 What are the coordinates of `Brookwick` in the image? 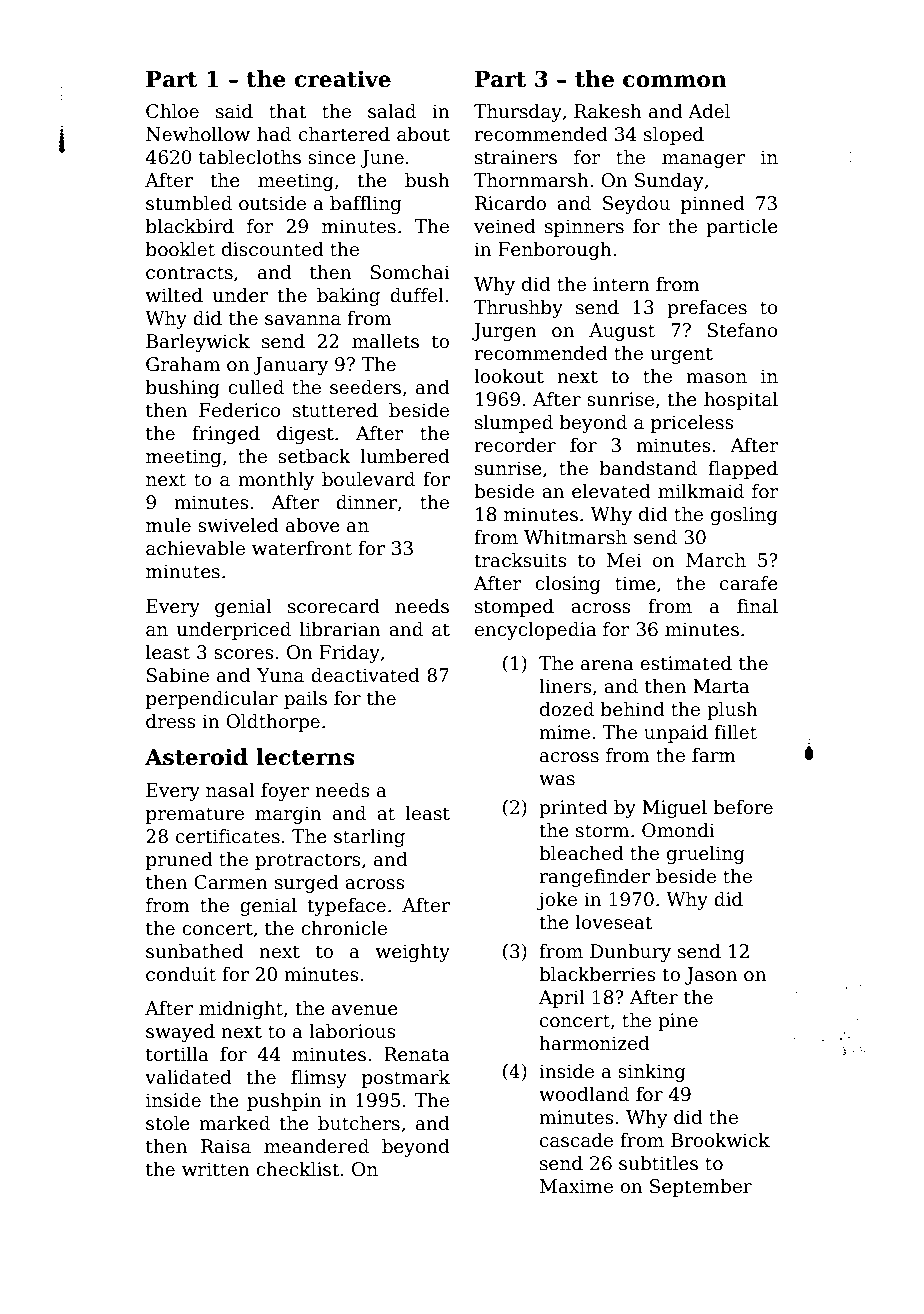 It's located at (720, 1140).
